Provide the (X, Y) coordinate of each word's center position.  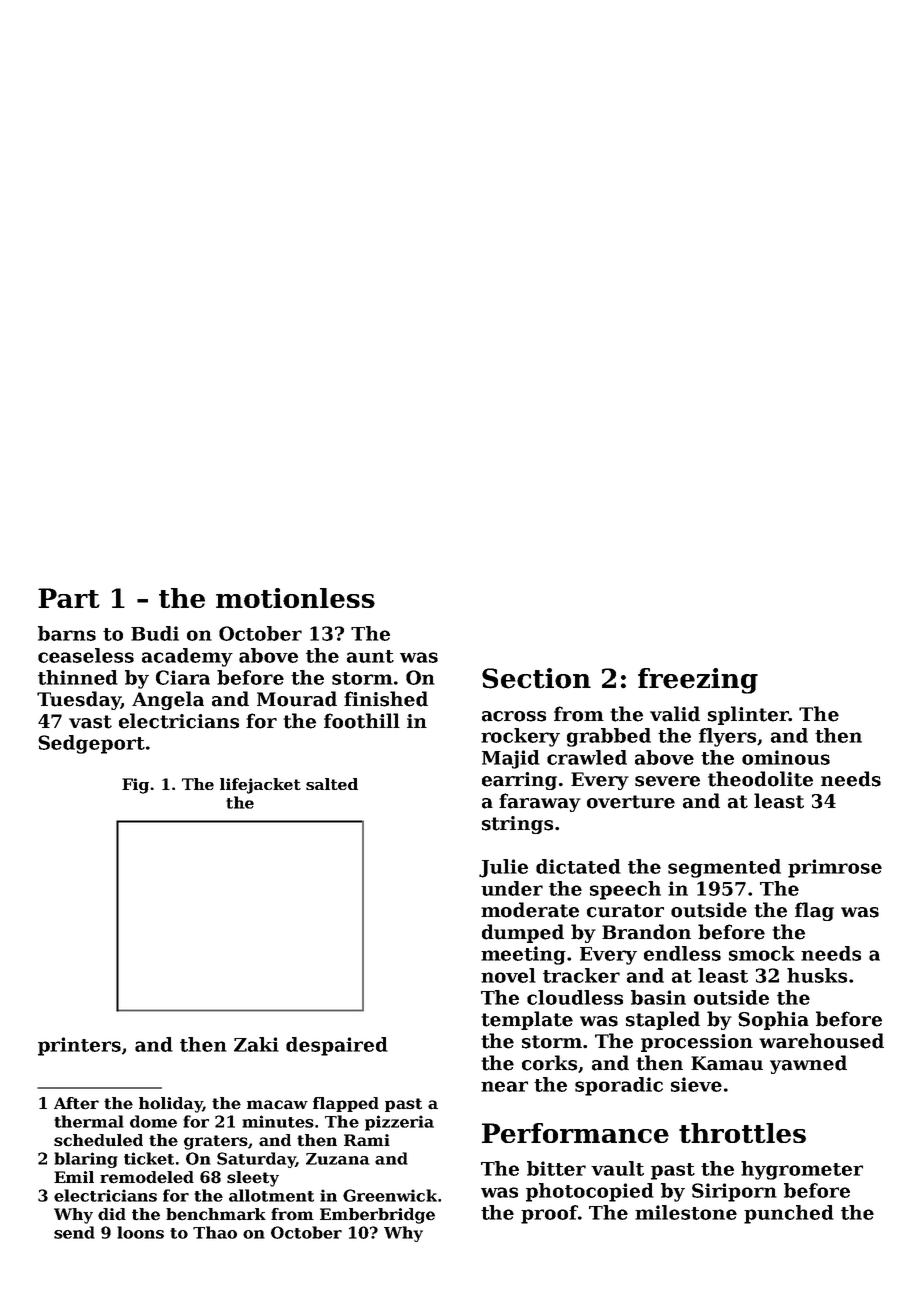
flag (814, 911)
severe (667, 781)
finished (386, 699)
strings (517, 825)
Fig (135, 786)
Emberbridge (377, 1216)
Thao (215, 1232)
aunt (370, 656)
